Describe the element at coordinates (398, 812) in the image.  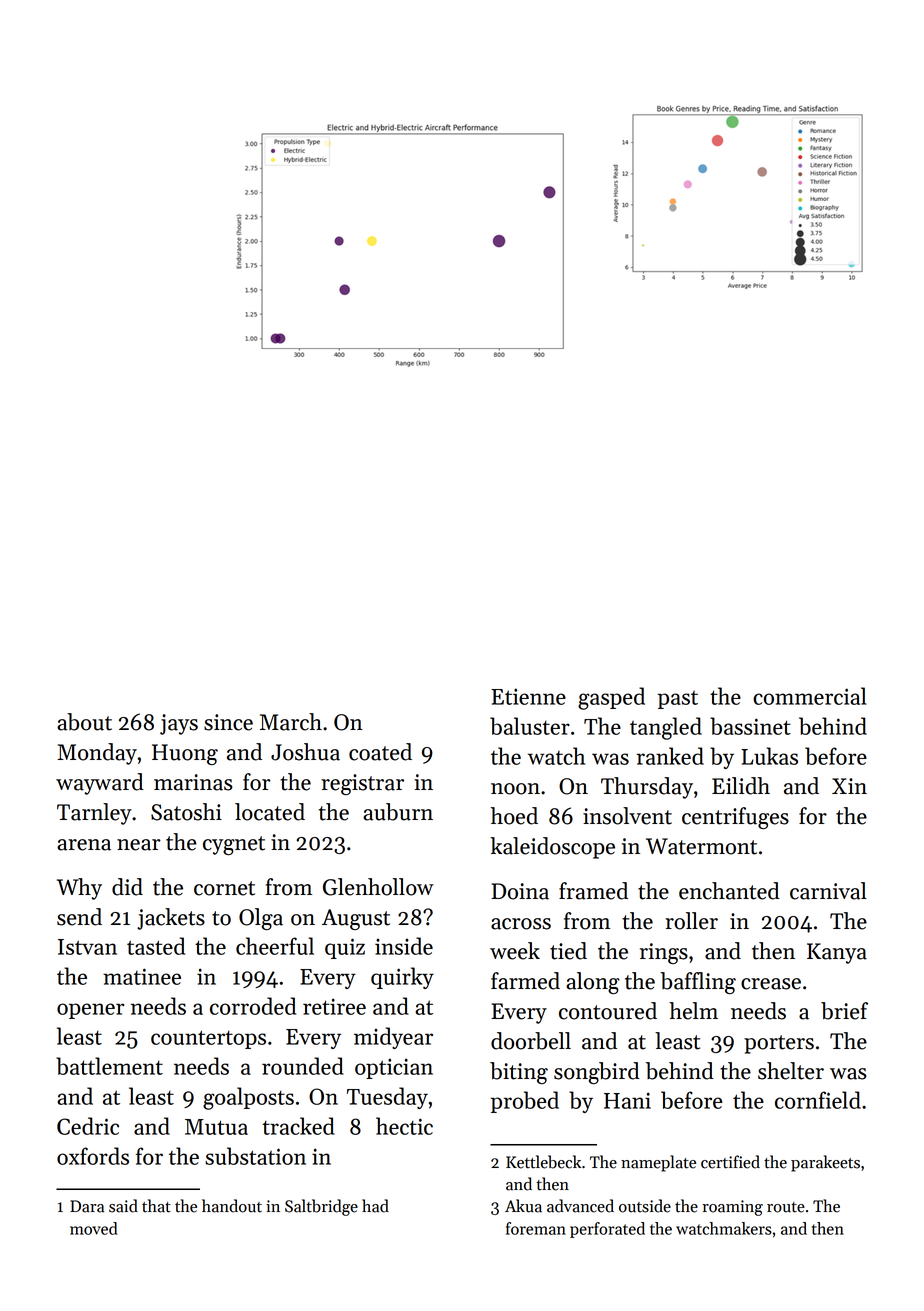
I see `auburn` at that location.
